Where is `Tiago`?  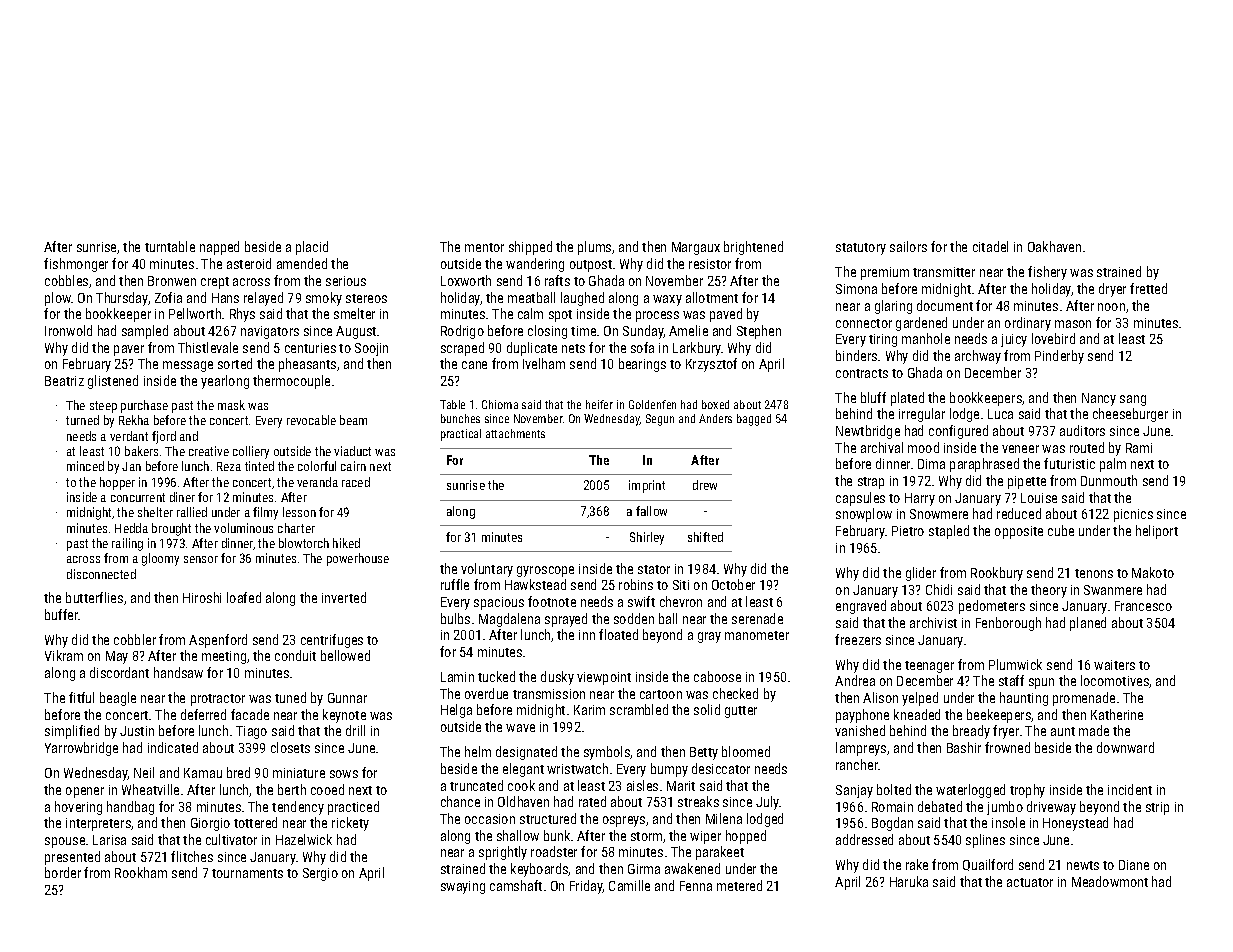 Tiago is located at coordinates (251, 732).
